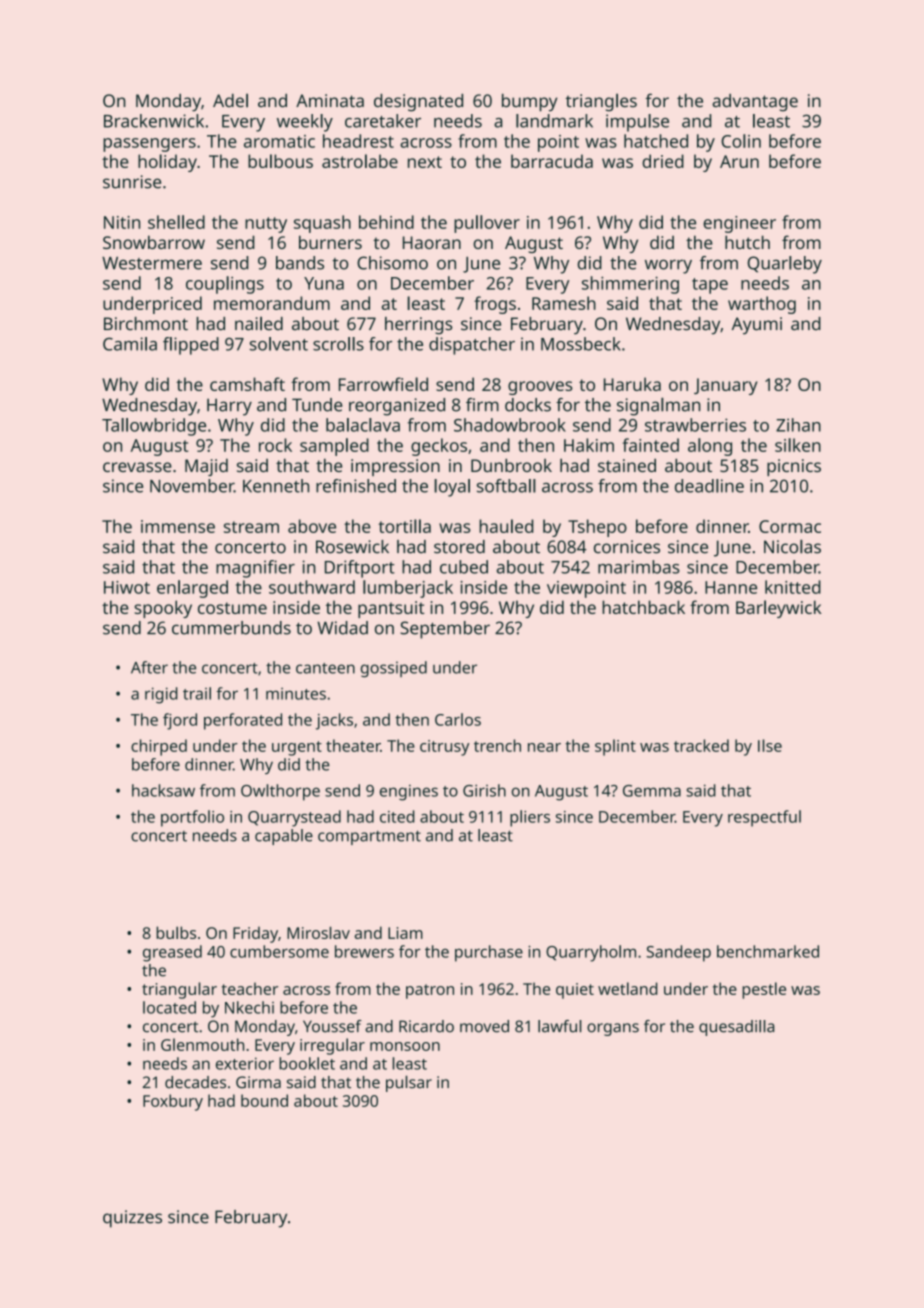 This page has height=1308, width=924. I want to click on quesadilla, so click(736, 1028).
